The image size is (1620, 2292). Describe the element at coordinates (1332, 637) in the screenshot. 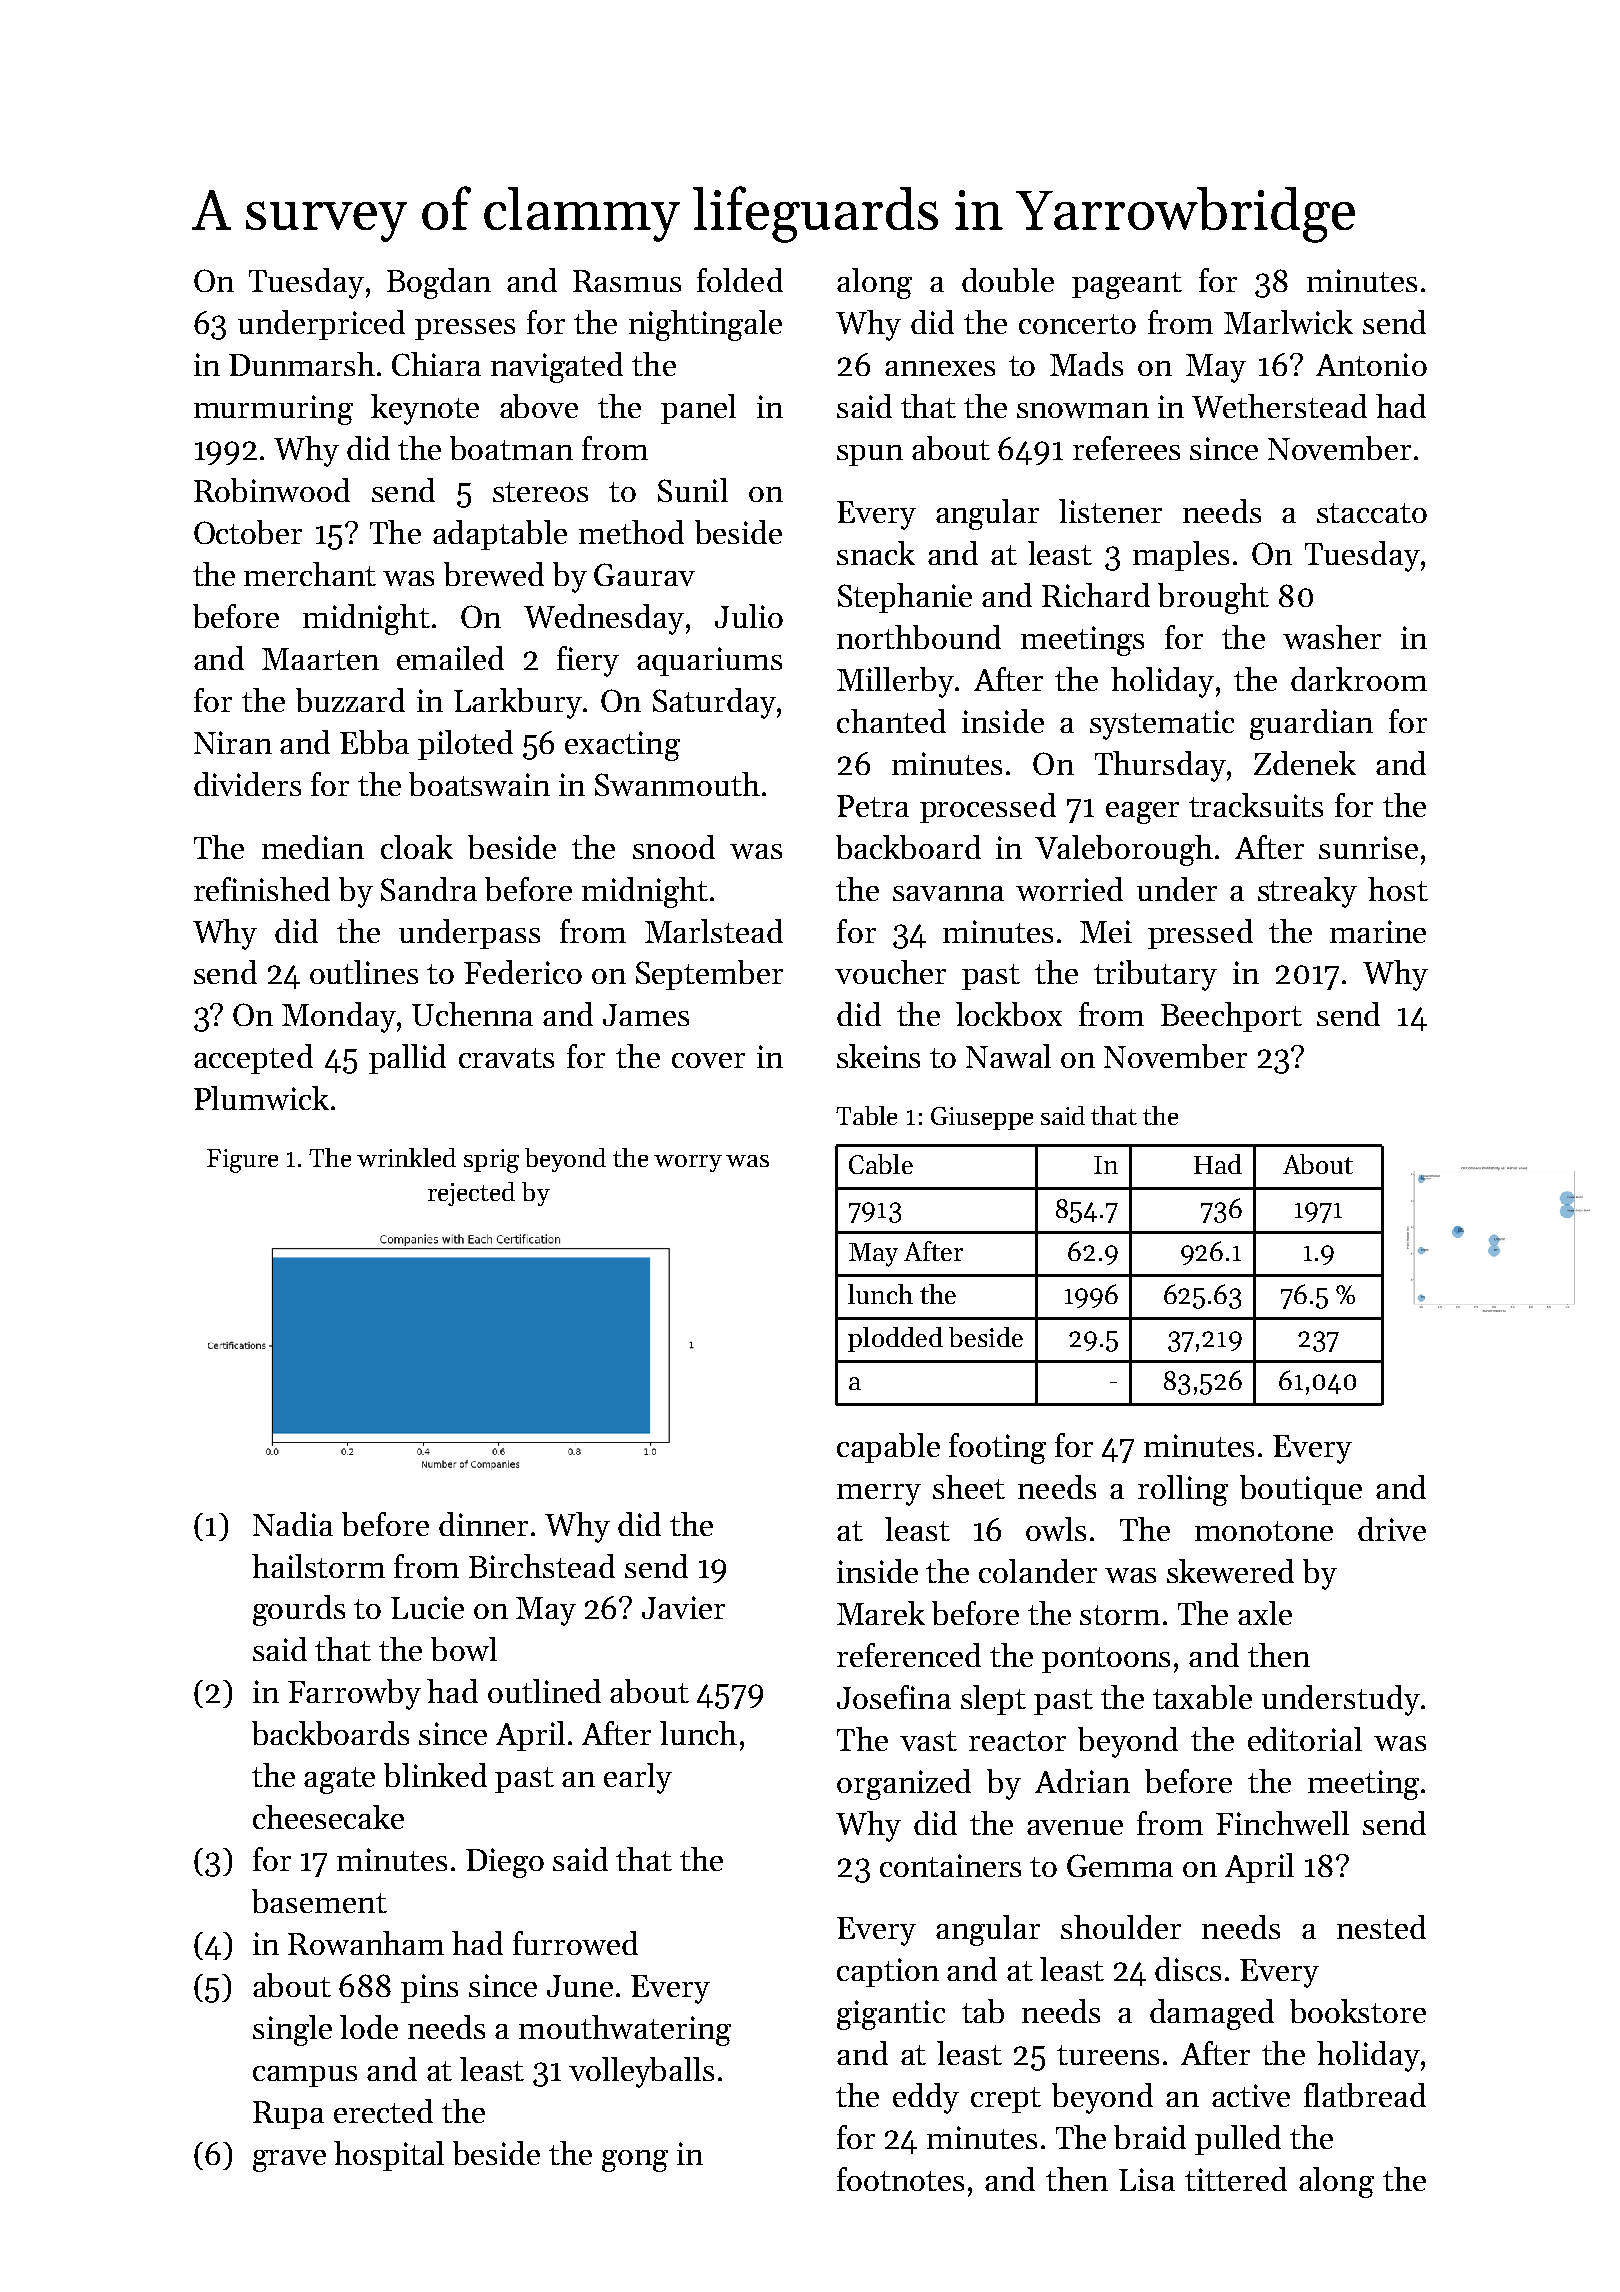

I see `washer` at that location.
